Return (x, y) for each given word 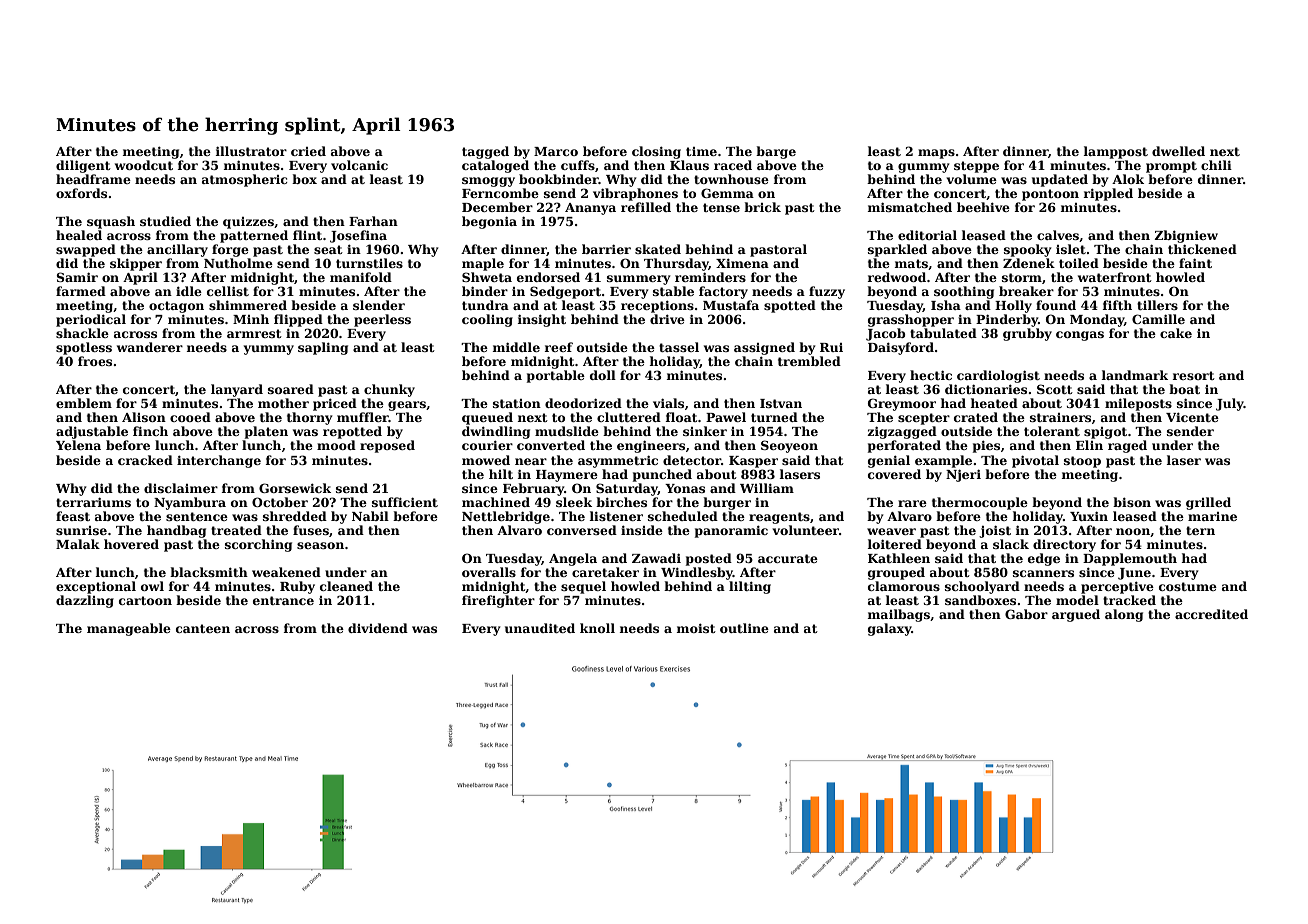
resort (1193, 375)
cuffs (578, 165)
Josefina (358, 236)
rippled (1108, 194)
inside (642, 530)
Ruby (297, 587)
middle (516, 347)
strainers (1060, 417)
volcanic (359, 165)
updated (1060, 180)
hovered (131, 544)
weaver (891, 531)
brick (762, 207)
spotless (84, 348)
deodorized (583, 403)
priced (335, 404)
